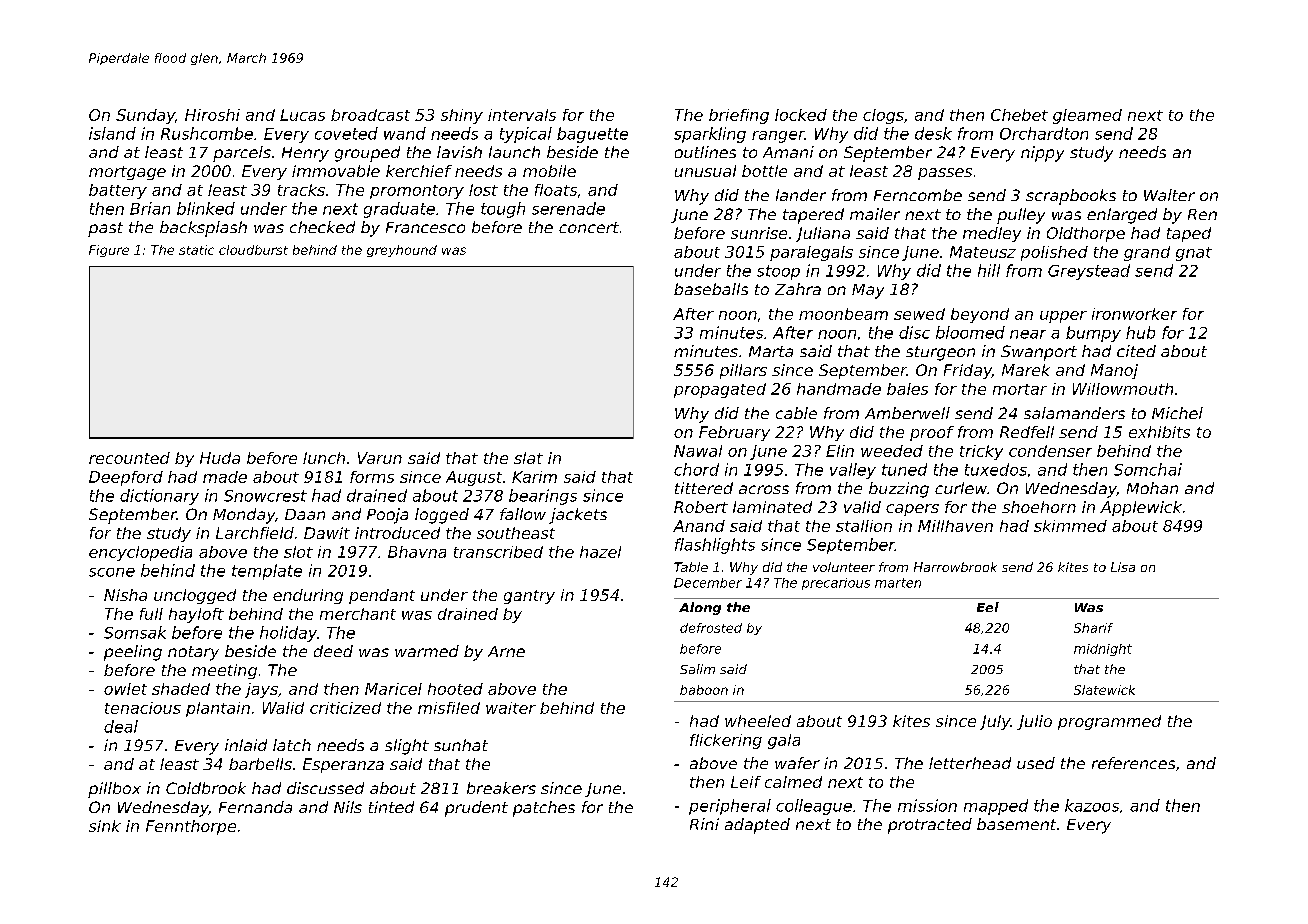 Image resolution: width=1308 pixels, height=924 pixels. Describe the element at coordinates (843, 314) in the screenshot. I see `moonbeam` at that location.
